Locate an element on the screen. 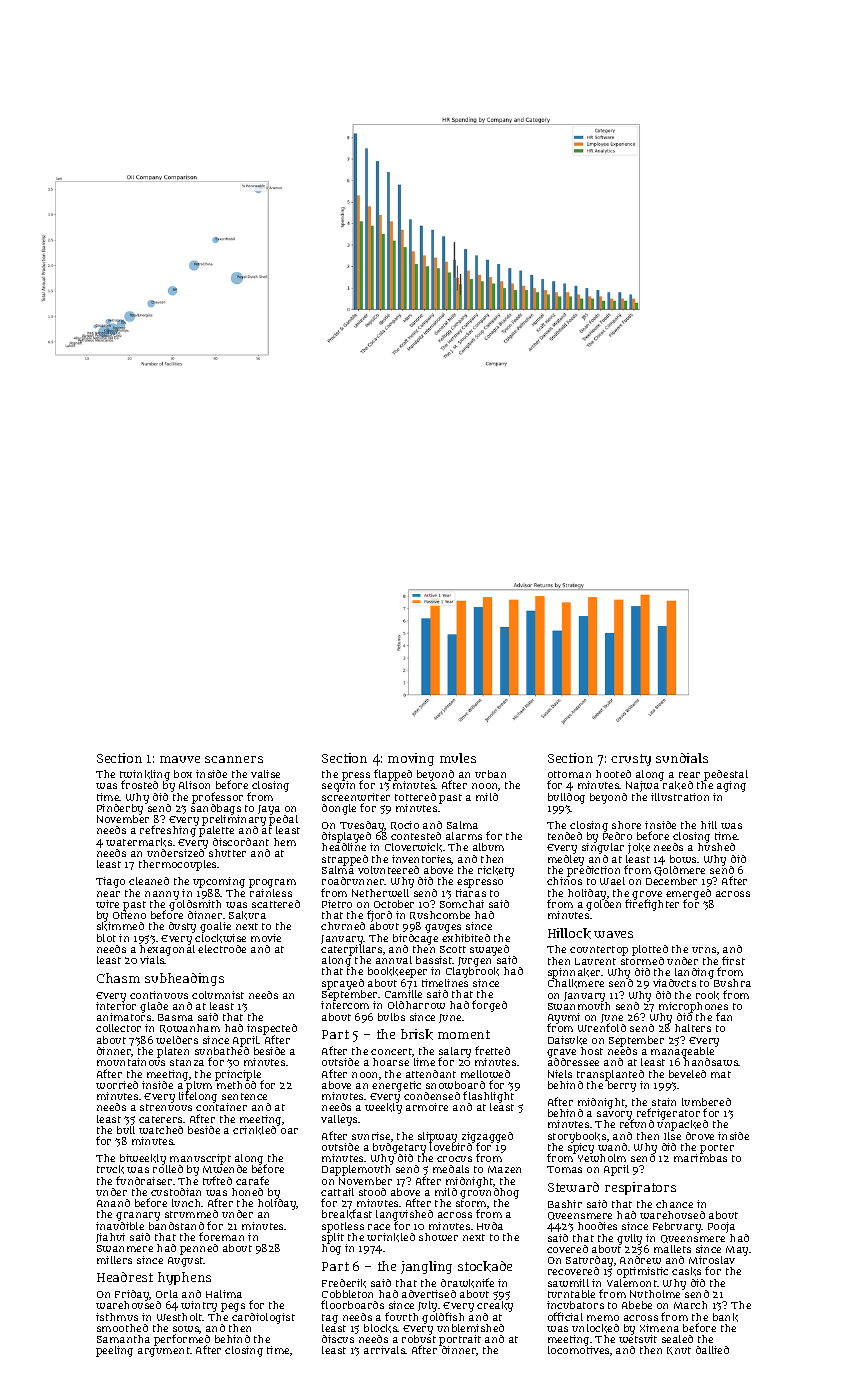 The image size is (849, 1400). savory is located at coordinates (615, 1115).
